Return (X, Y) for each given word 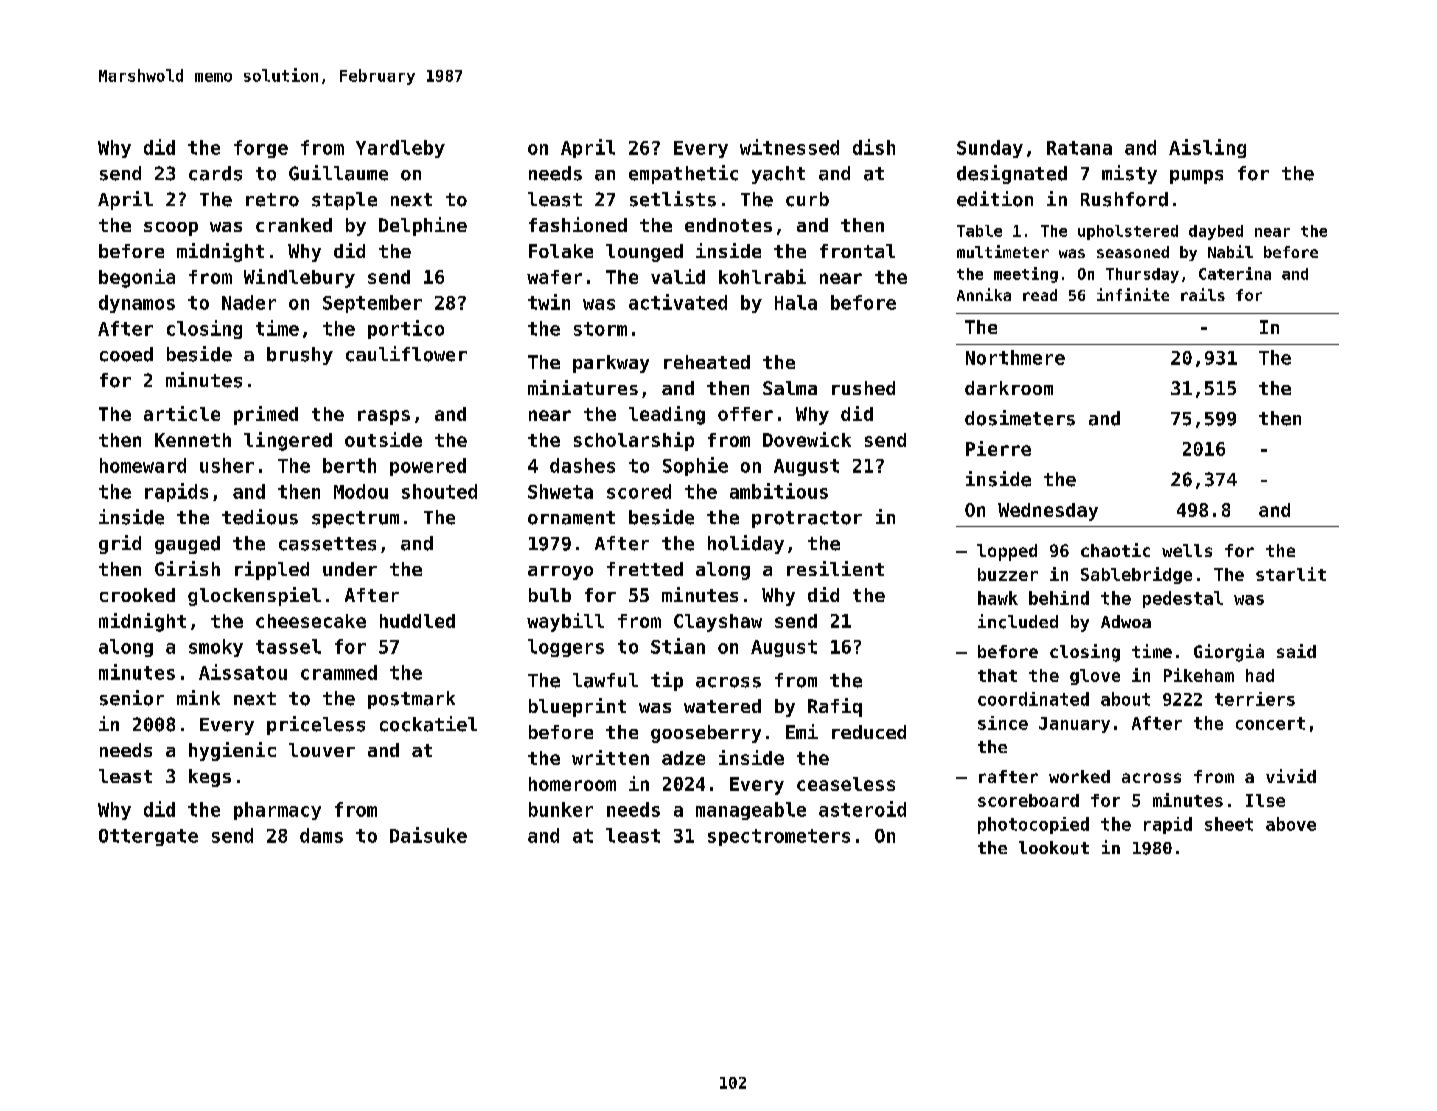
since (1003, 723)
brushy (300, 356)
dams (321, 835)
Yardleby (400, 149)
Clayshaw (718, 623)
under (350, 569)
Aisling (1207, 148)
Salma (790, 388)
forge (261, 149)
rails (1203, 294)
